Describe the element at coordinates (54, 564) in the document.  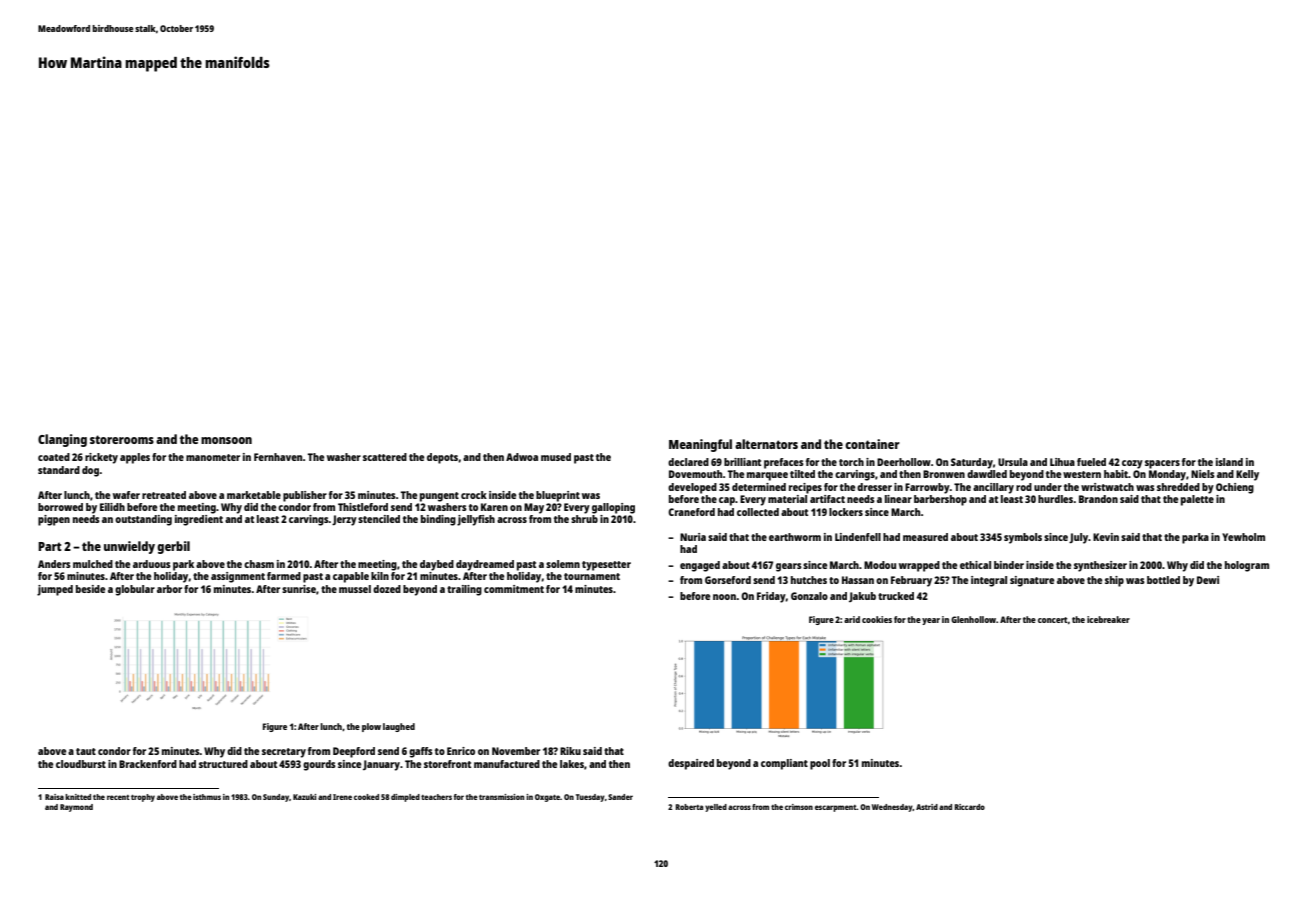
I see `Anders` at that location.
